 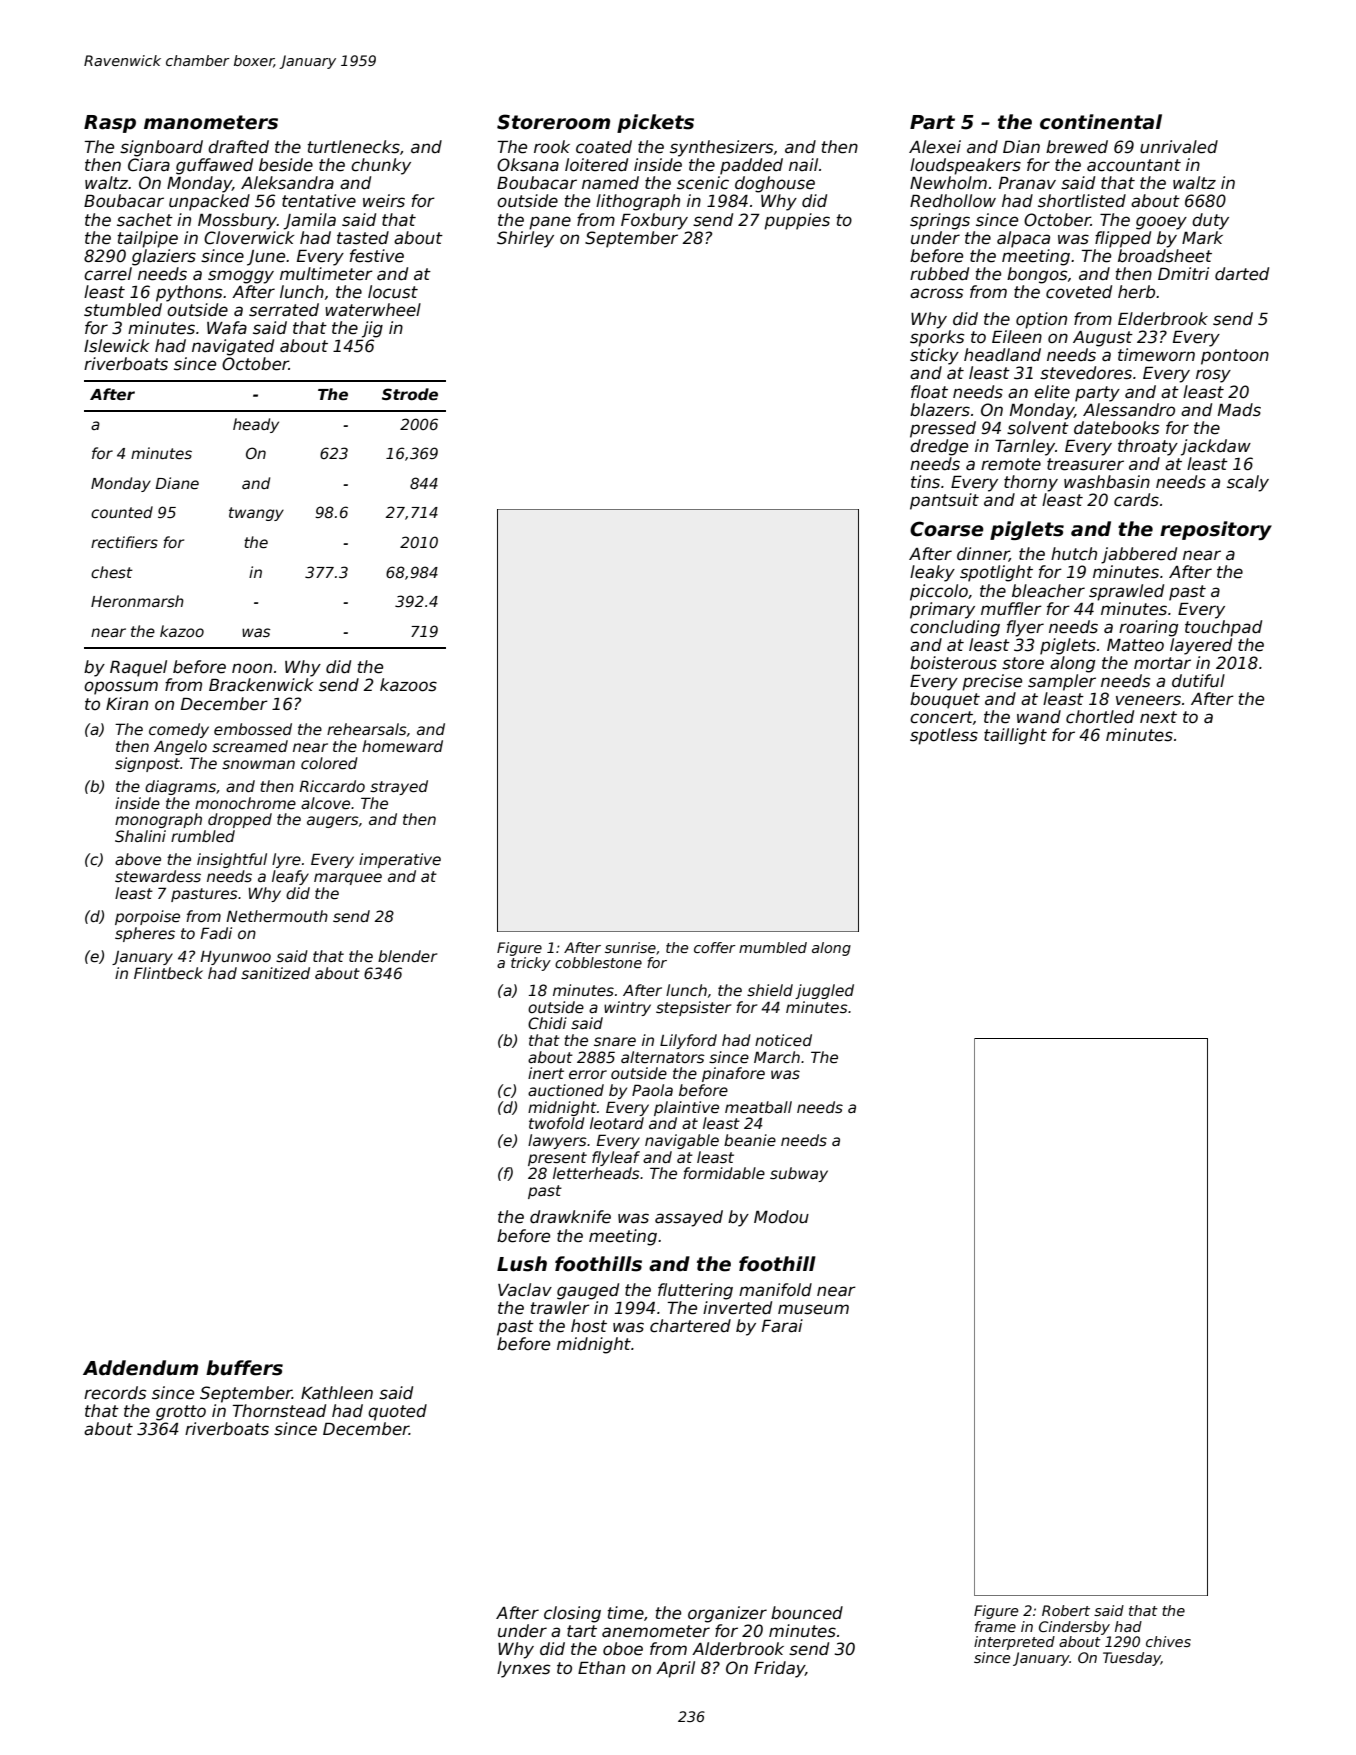 I want to click on coffer, so click(x=715, y=947).
